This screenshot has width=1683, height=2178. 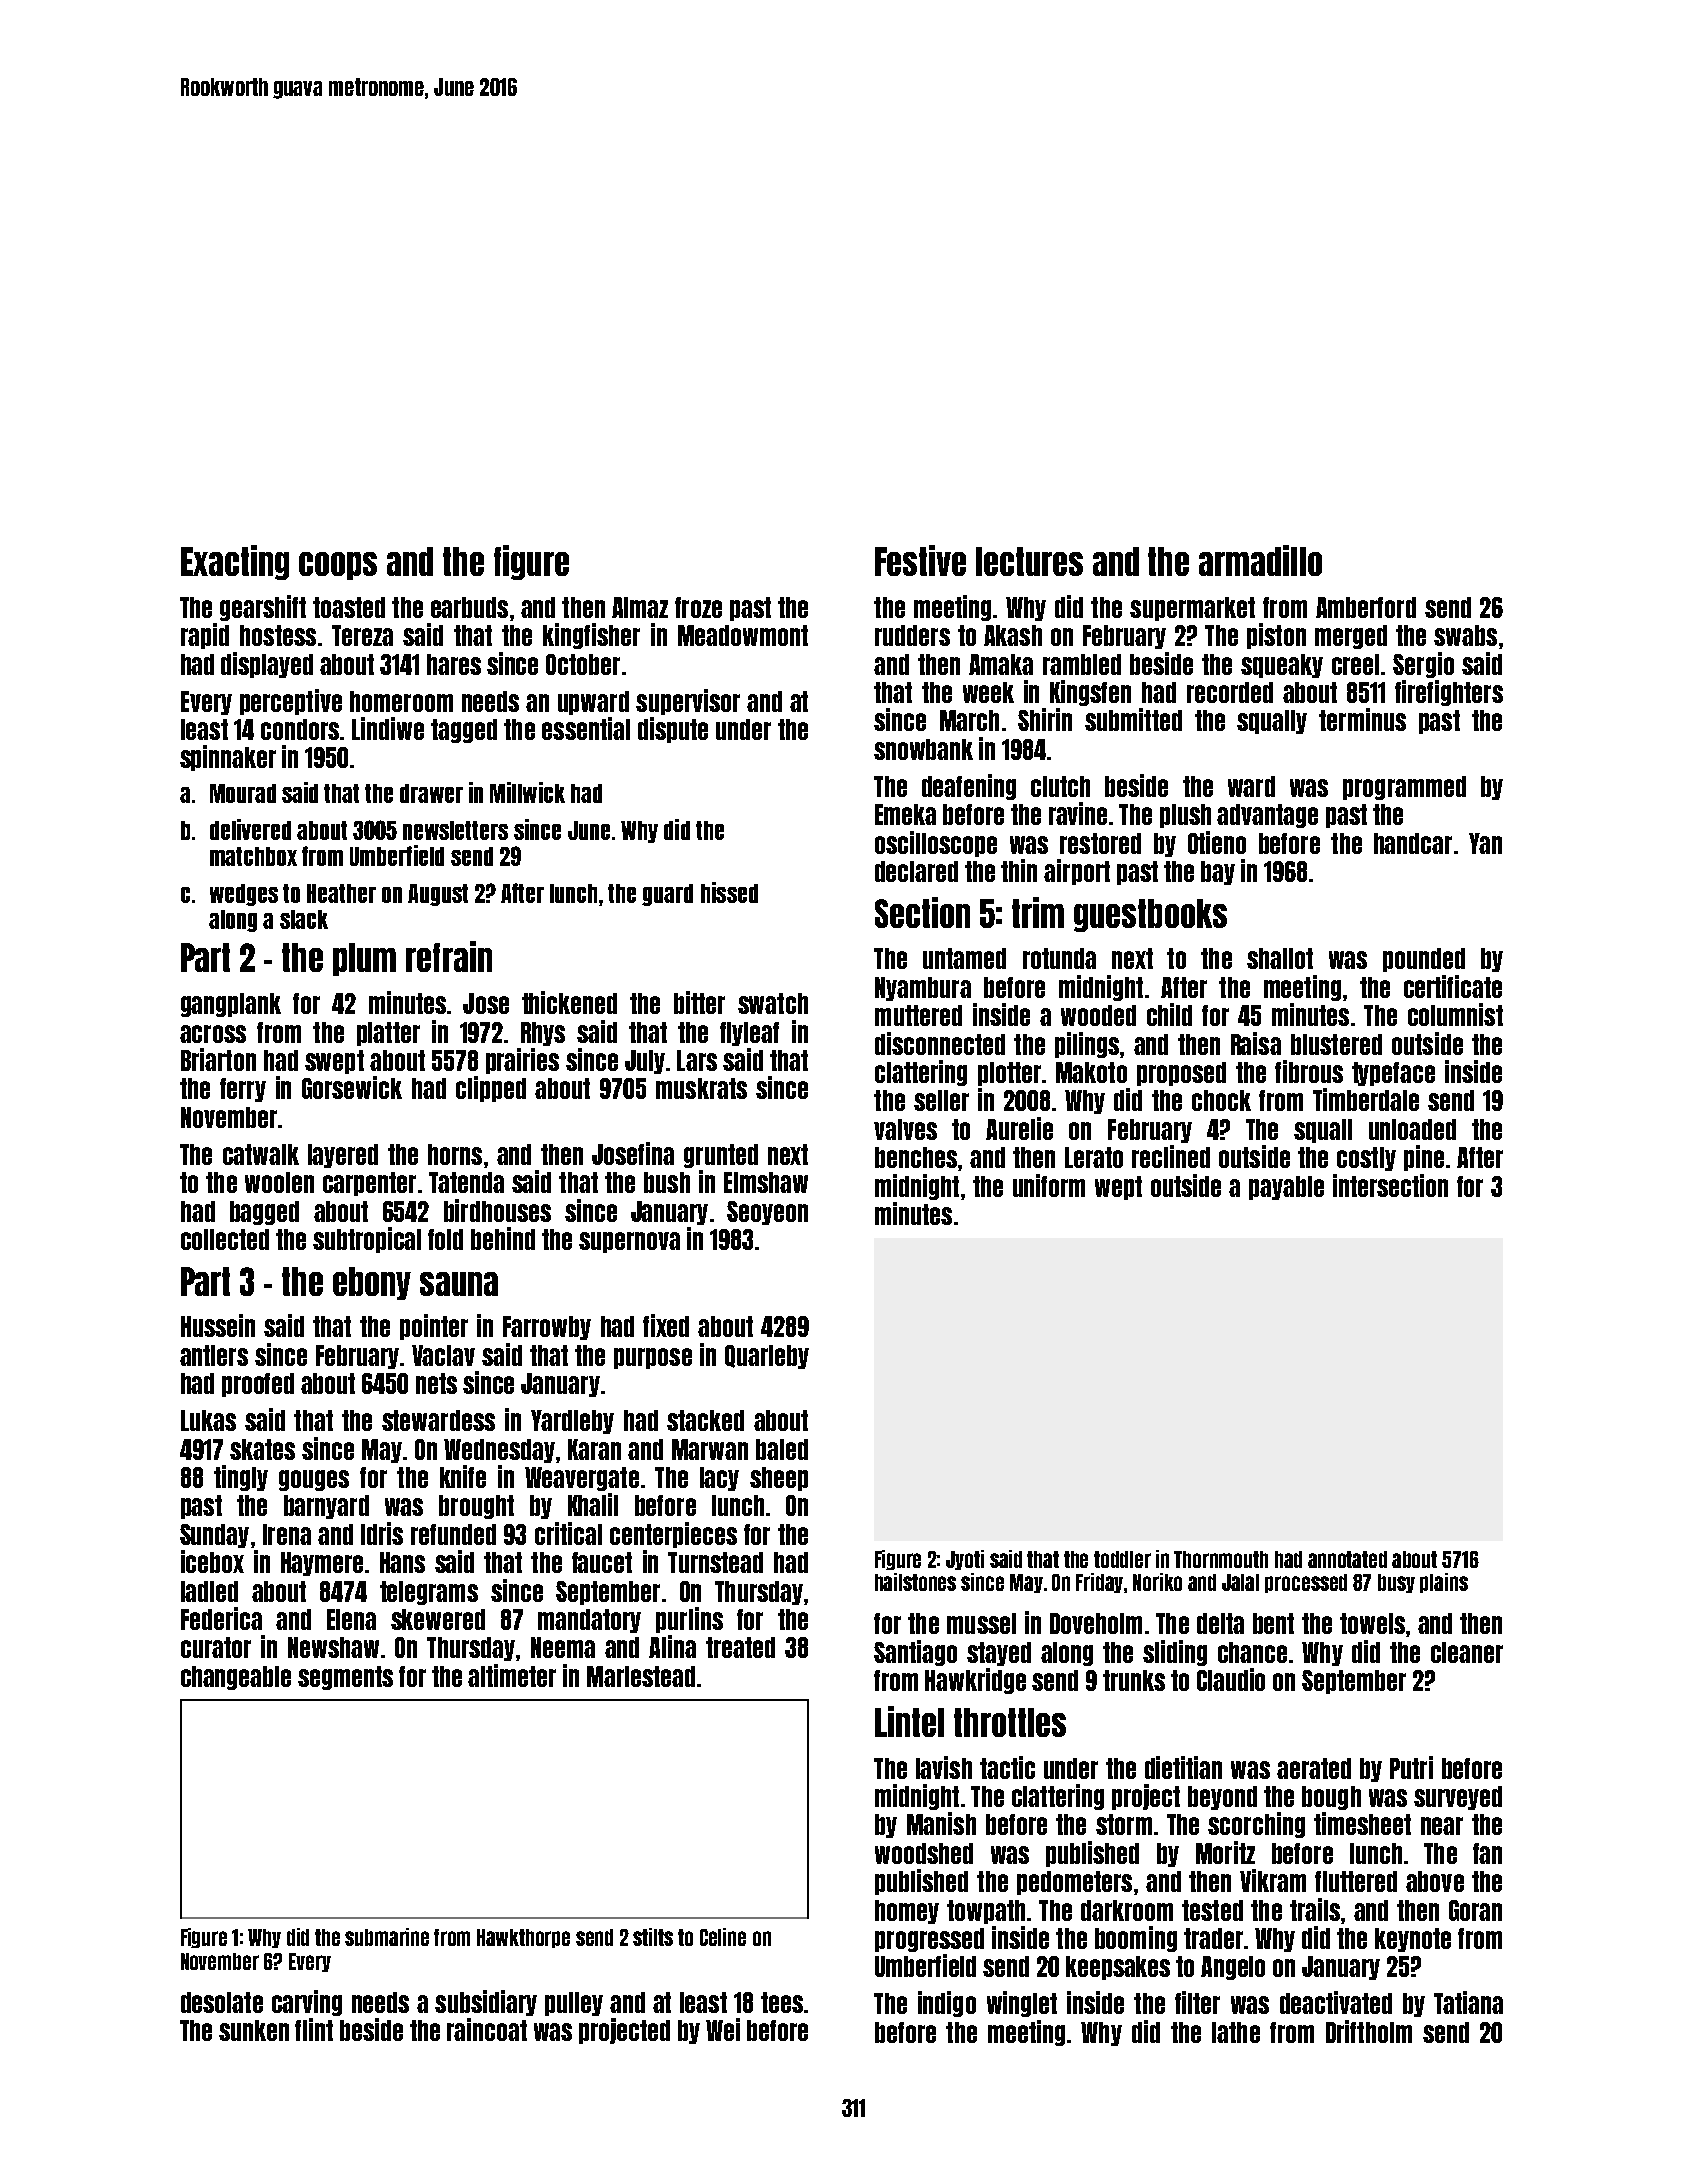 What do you see at coordinates (267, 665) in the screenshot?
I see `displayed` at bounding box center [267, 665].
